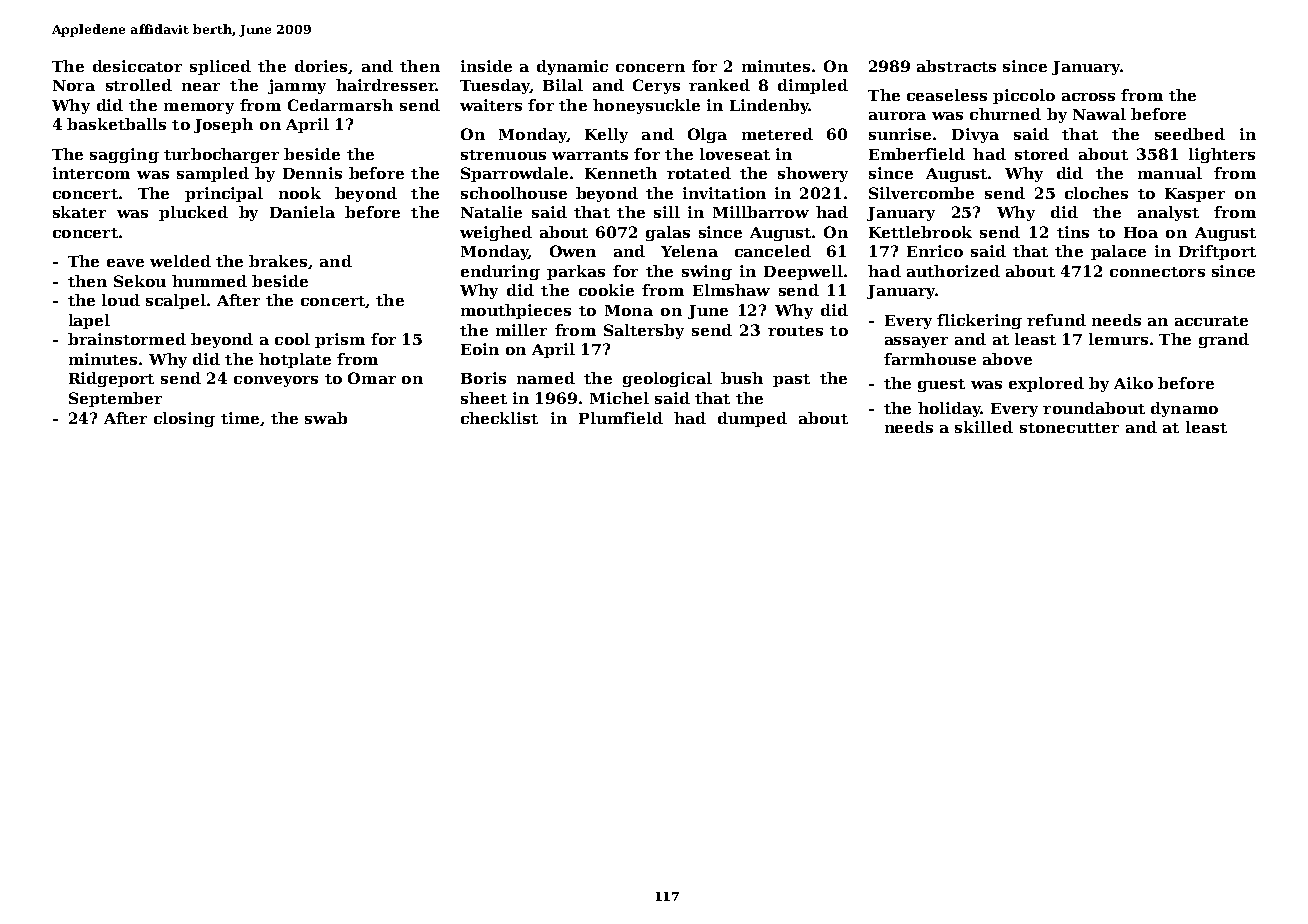 The image size is (1308, 924). Describe the element at coordinates (1088, 97) in the image. I see `across` at that location.
